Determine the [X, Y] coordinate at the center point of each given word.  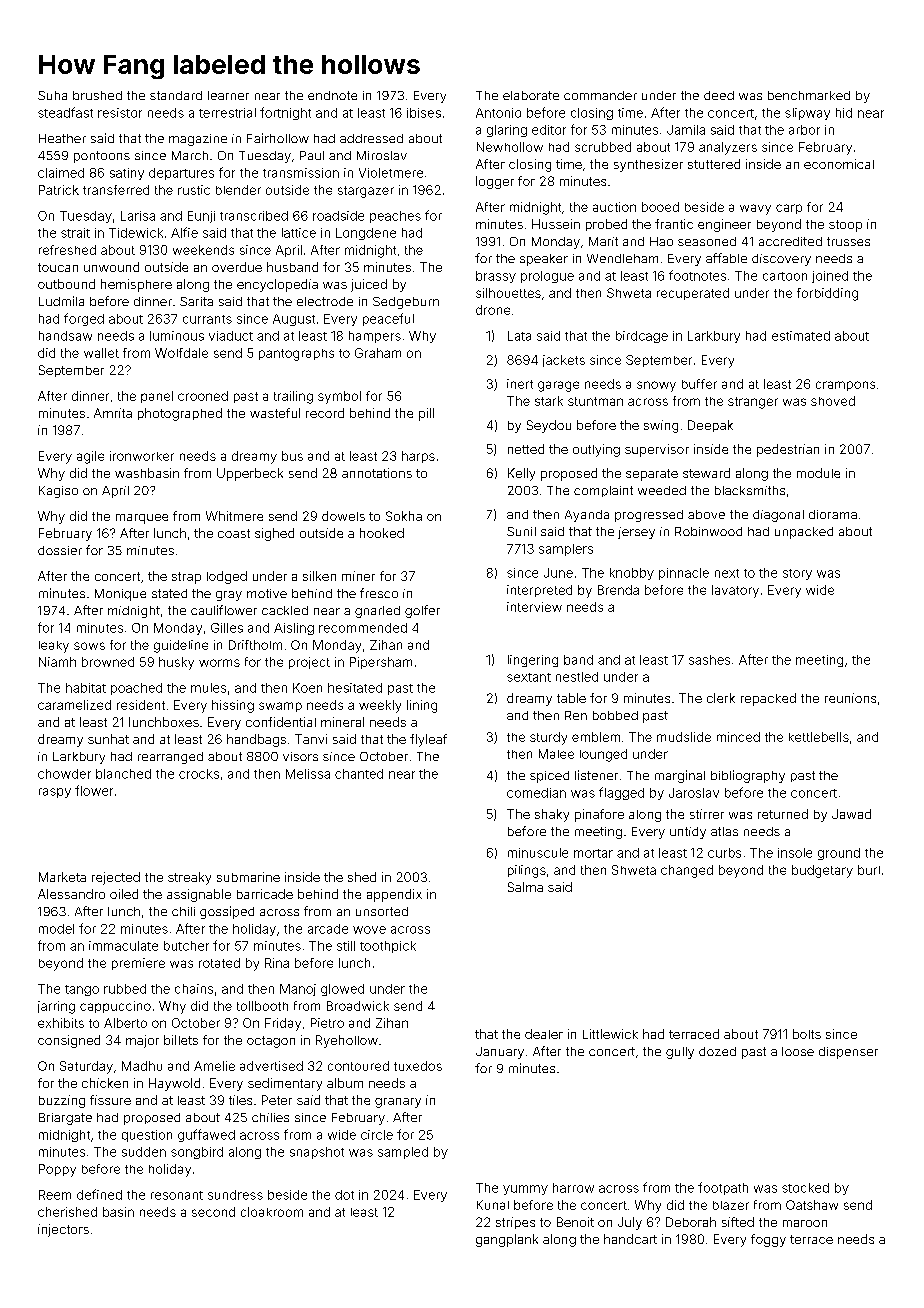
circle [377, 1135]
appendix [394, 895]
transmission [301, 173]
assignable [199, 895]
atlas [724, 831]
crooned [203, 396]
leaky [54, 647]
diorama [833, 514]
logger [495, 182]
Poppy [57, 1170]
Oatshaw [812, 1205]
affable [726, 258]
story [797, 574]
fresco [379, 593]
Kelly [521, 474]
